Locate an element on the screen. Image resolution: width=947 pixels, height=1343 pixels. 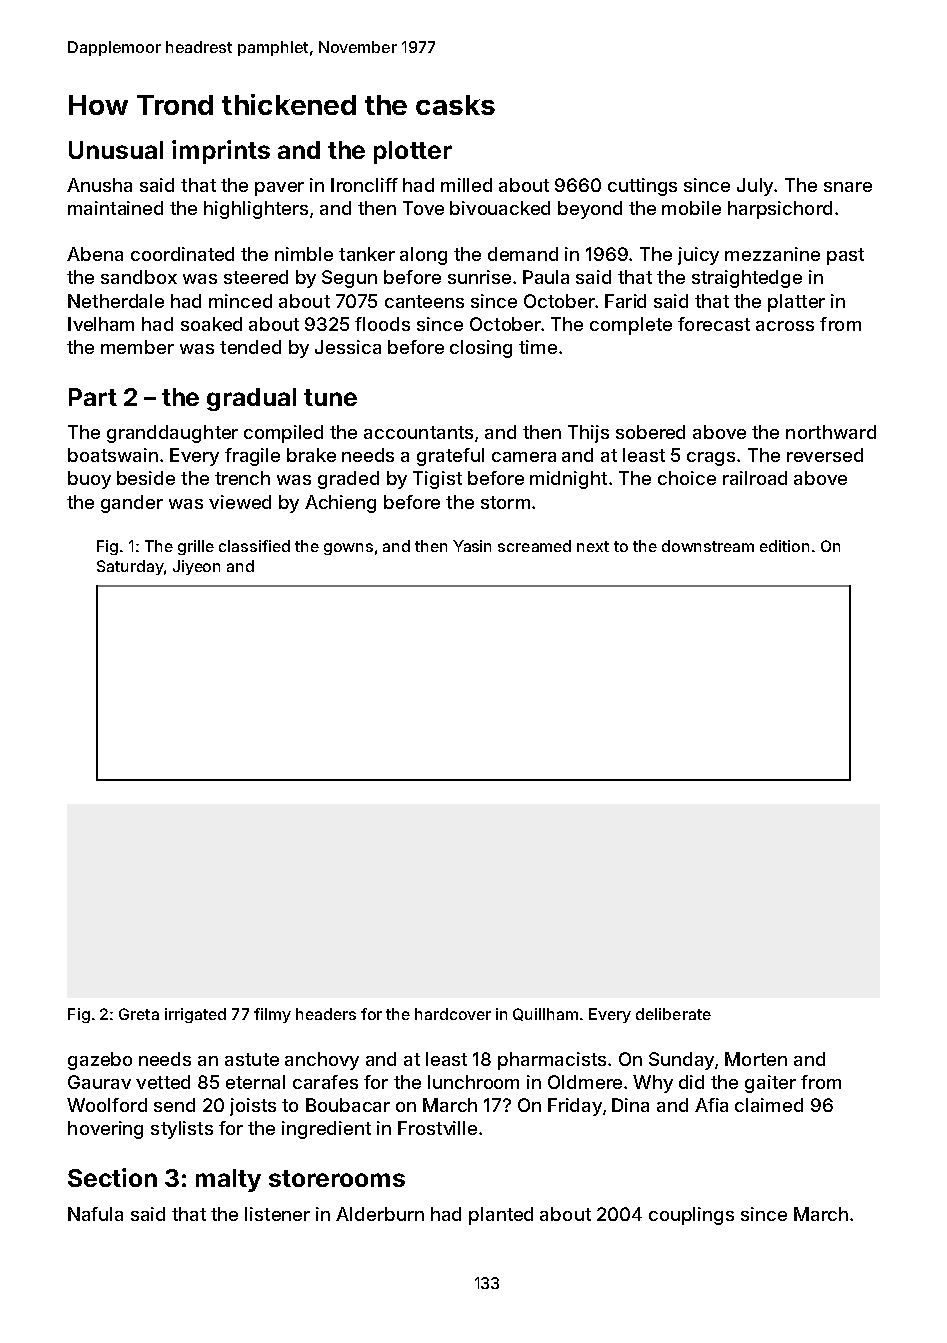
downstream is located at coordinates (708, 546).
